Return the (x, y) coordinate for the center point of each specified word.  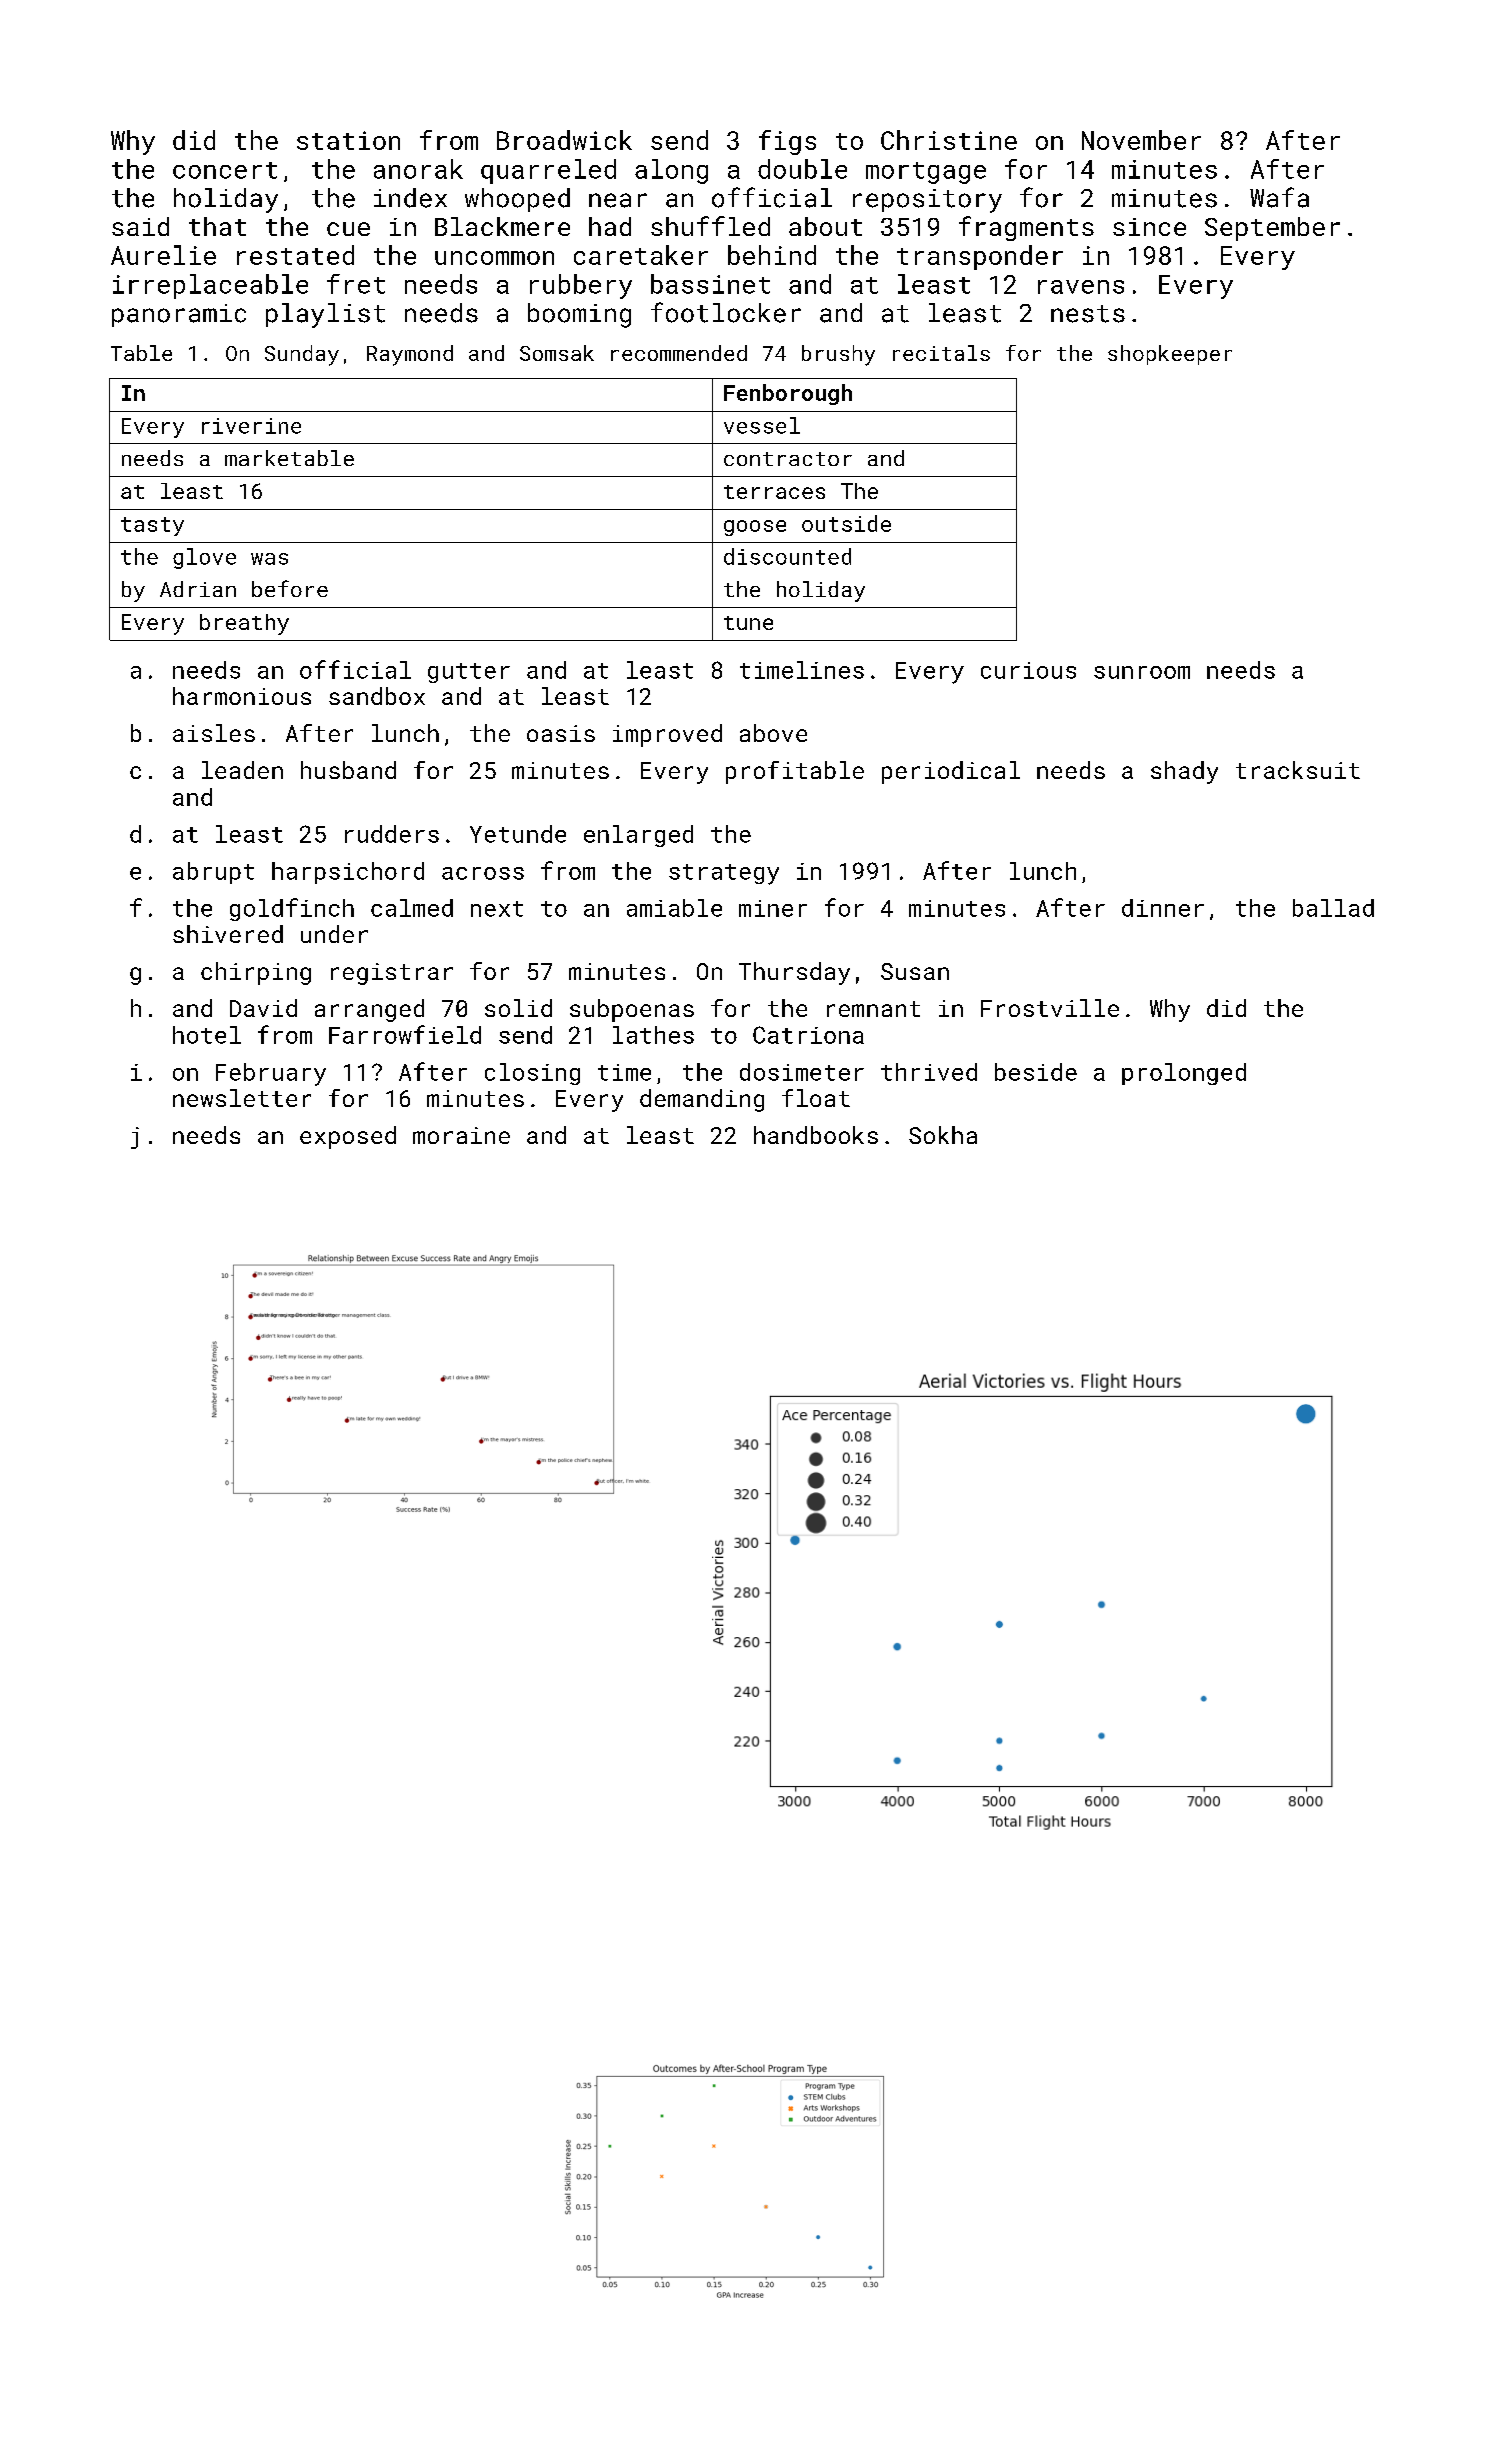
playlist (325, 315)
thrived (929, 1072)
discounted (787, 556)
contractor (788, 459)
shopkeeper (1170, 355)
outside (846, 523)
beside (1036, 1072)
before (290, 588)
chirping (256, 973)
